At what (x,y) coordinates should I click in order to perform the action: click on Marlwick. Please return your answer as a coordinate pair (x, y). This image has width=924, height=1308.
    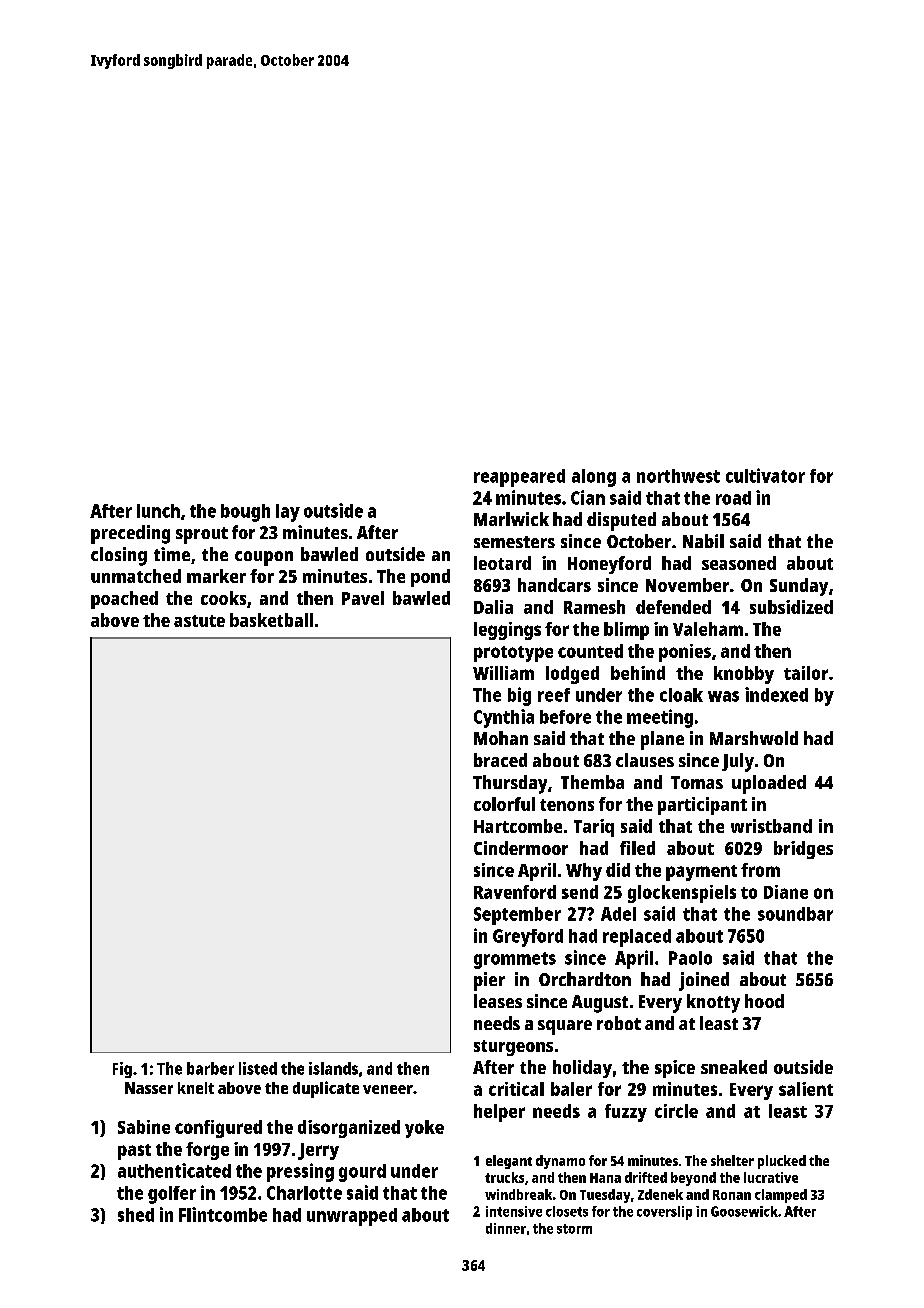
    Looking at the image, I should click on (511, 519).
